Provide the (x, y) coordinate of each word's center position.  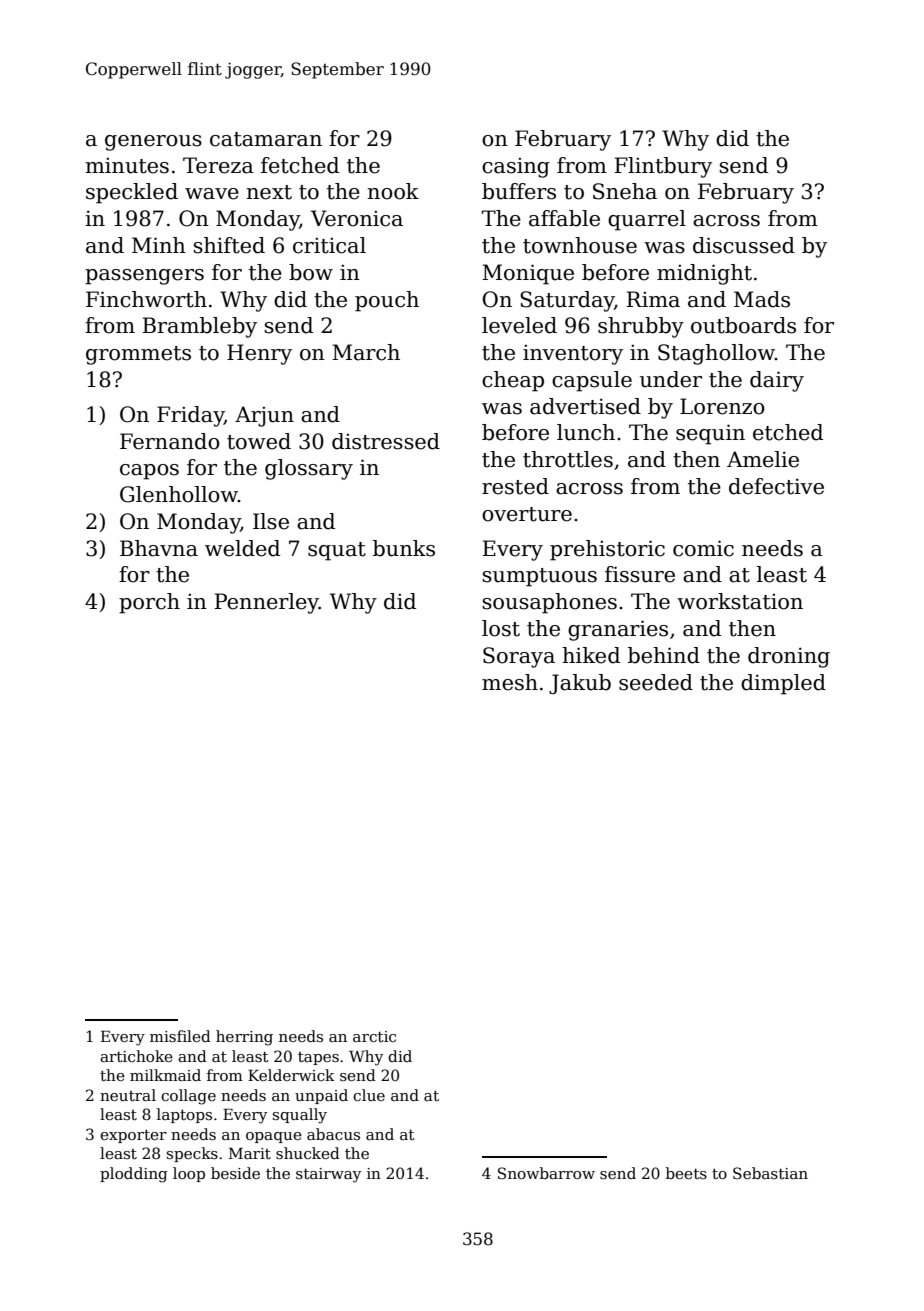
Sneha (625, 191)
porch (149, 603)
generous (153, 143)
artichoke (136, 1056)
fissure (640, 574)
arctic (374, 1036)
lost (501, 628)
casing (516, 168)
